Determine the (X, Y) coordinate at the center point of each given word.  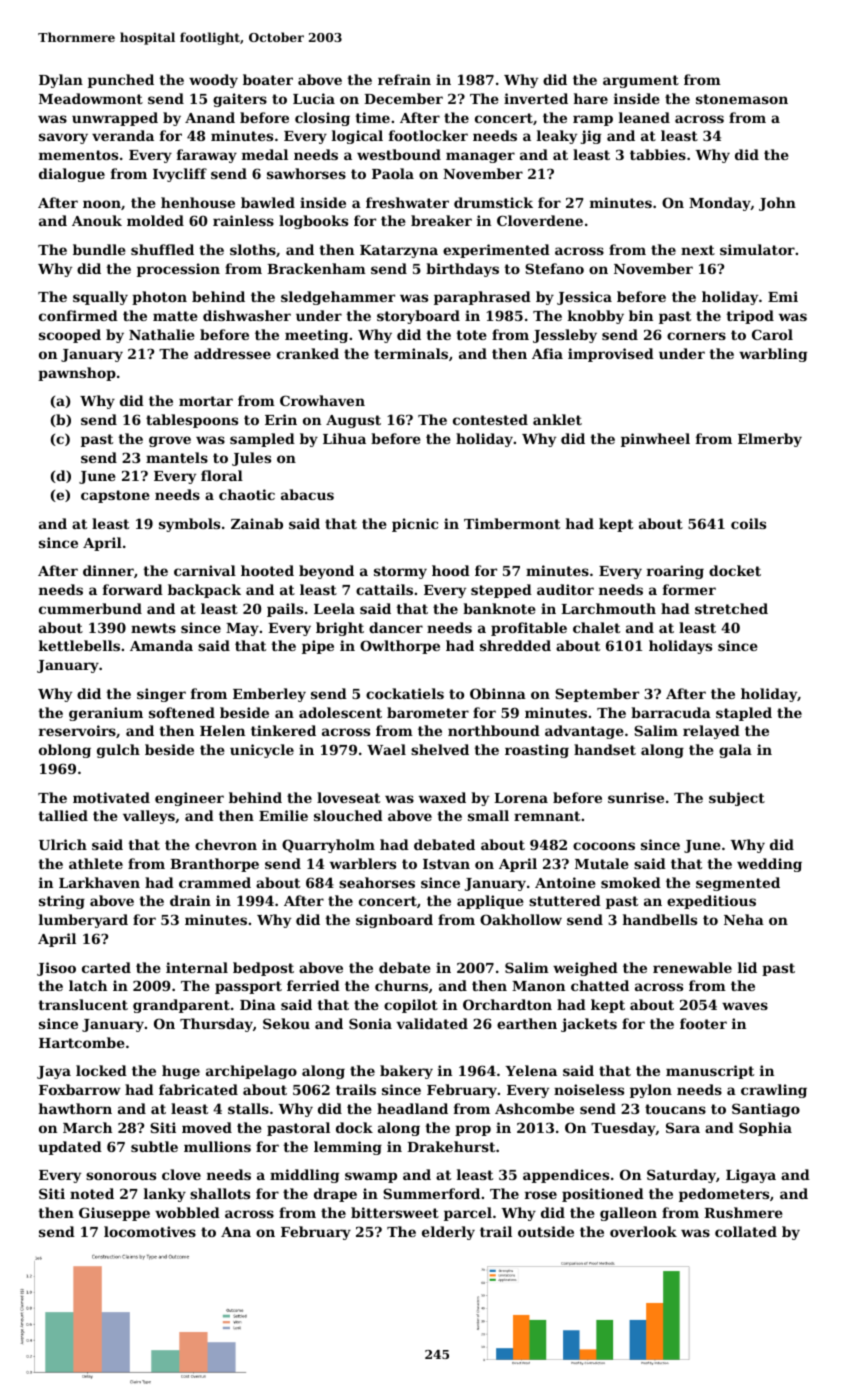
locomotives (150, 1231)
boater (268, 79)
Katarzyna (399, 251)
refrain (404, 79)
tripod (750, 317)
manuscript (710, 1072)
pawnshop (77, 374)
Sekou (286, 1023)
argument (641, 81)
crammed (215, 882)
